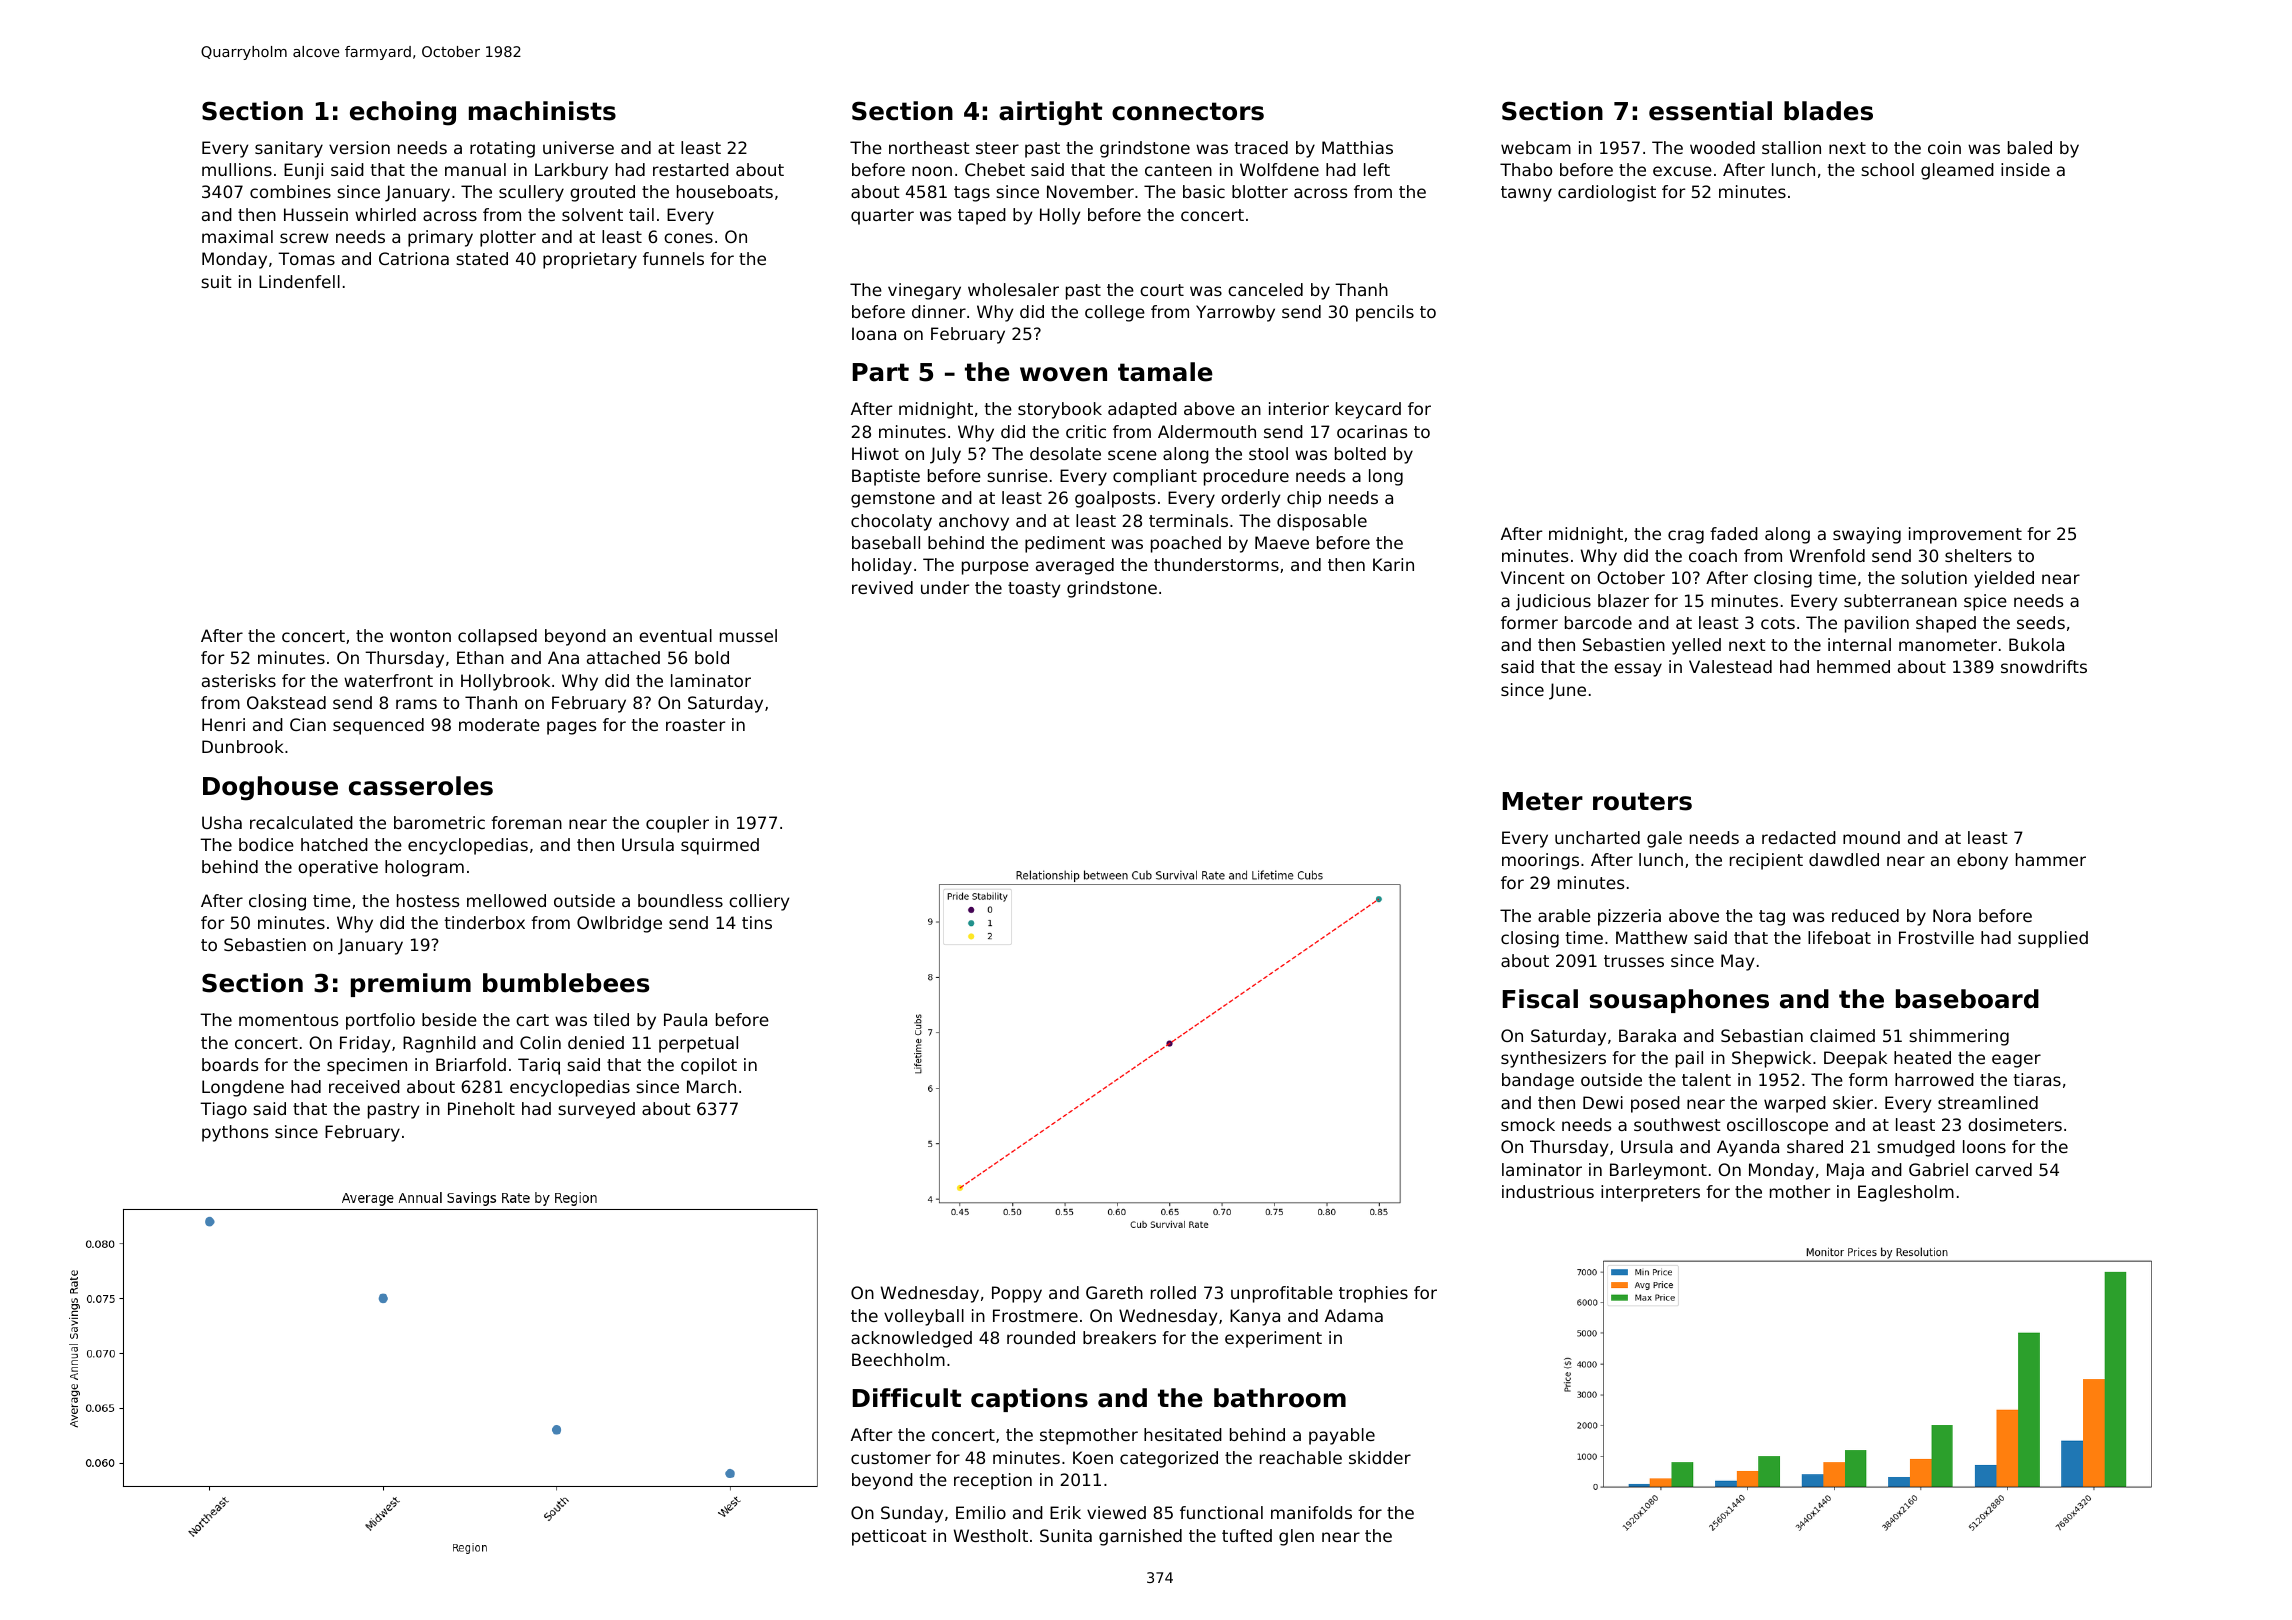  I want to click on denied, so click(596, 1042).
